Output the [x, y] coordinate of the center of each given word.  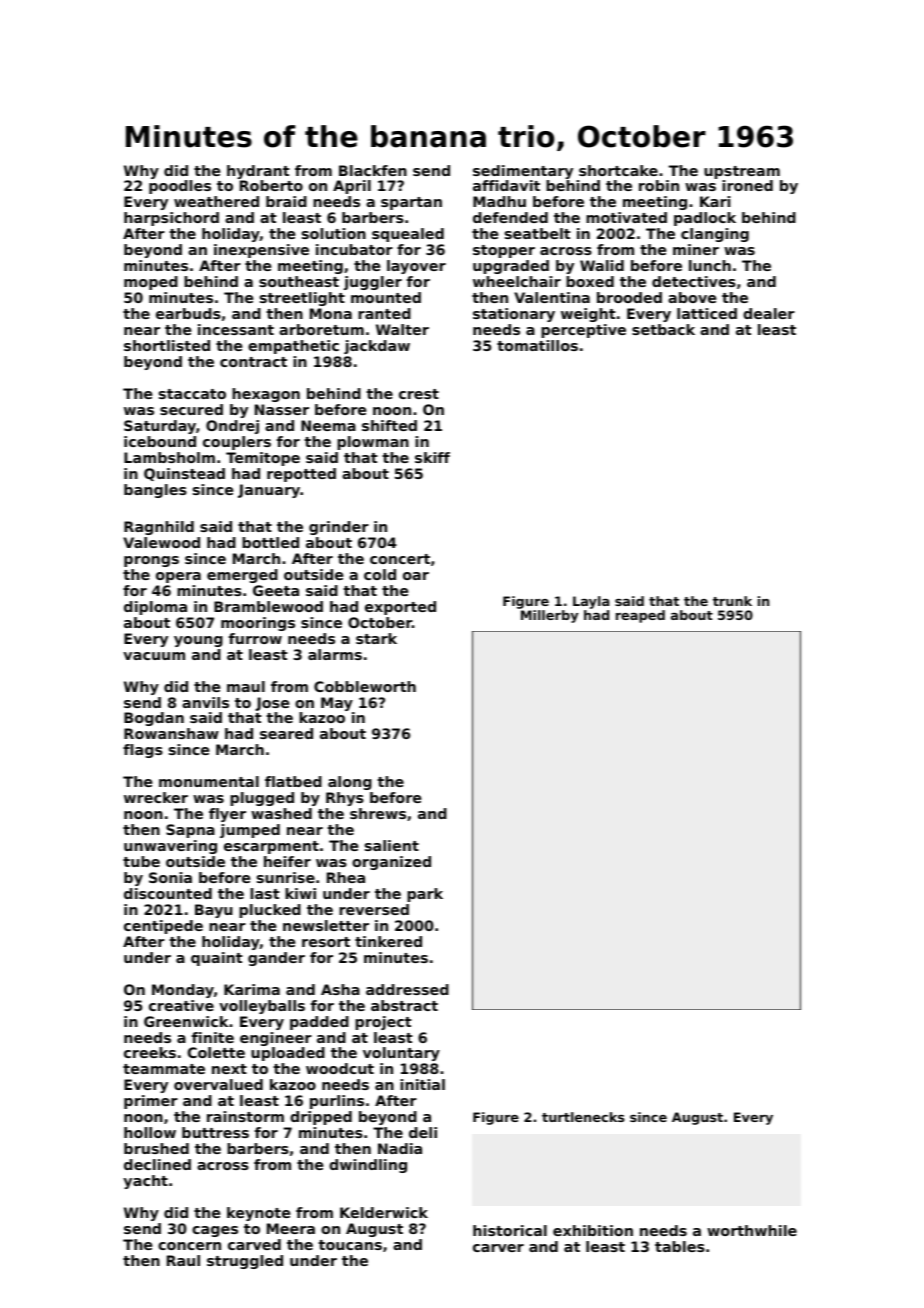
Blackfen [373, 170]
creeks [150, 1052]
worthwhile [752, 1230]
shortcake [618, 170]
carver [498, 1248]
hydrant [258, 172]
